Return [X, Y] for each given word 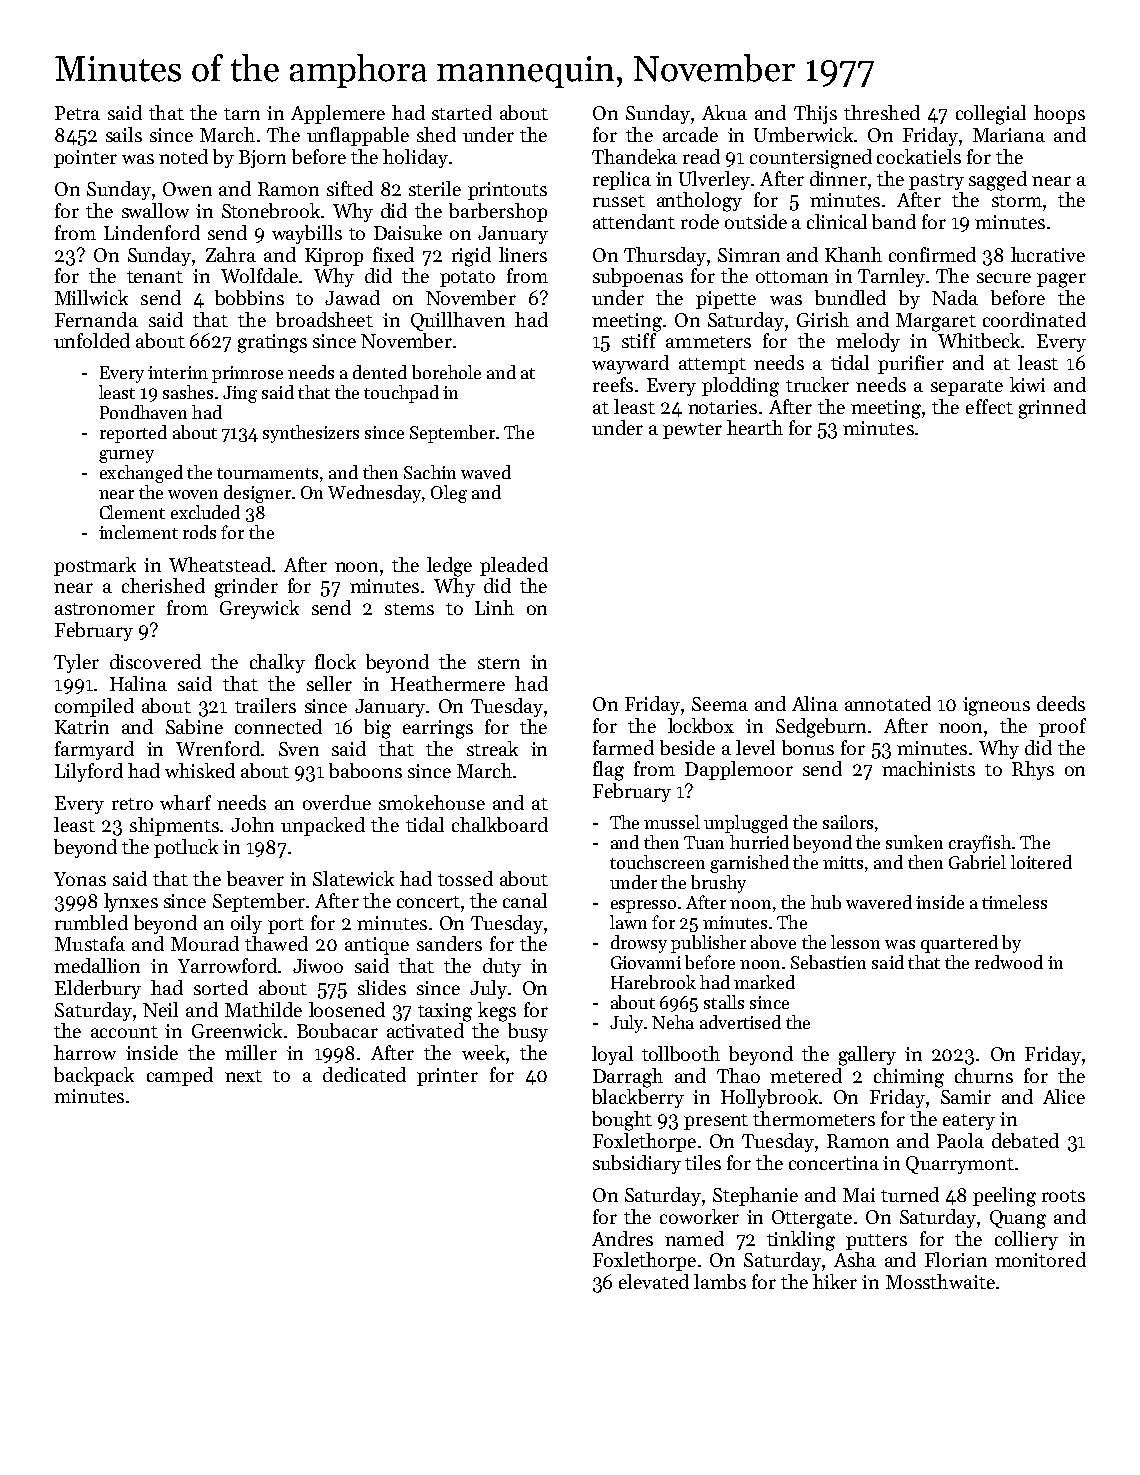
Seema [720, 704]
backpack [94, 1076]
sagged [998, 181]
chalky [277, 663]
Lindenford [152, 232]
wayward [630, 364]
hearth [755, 427]
